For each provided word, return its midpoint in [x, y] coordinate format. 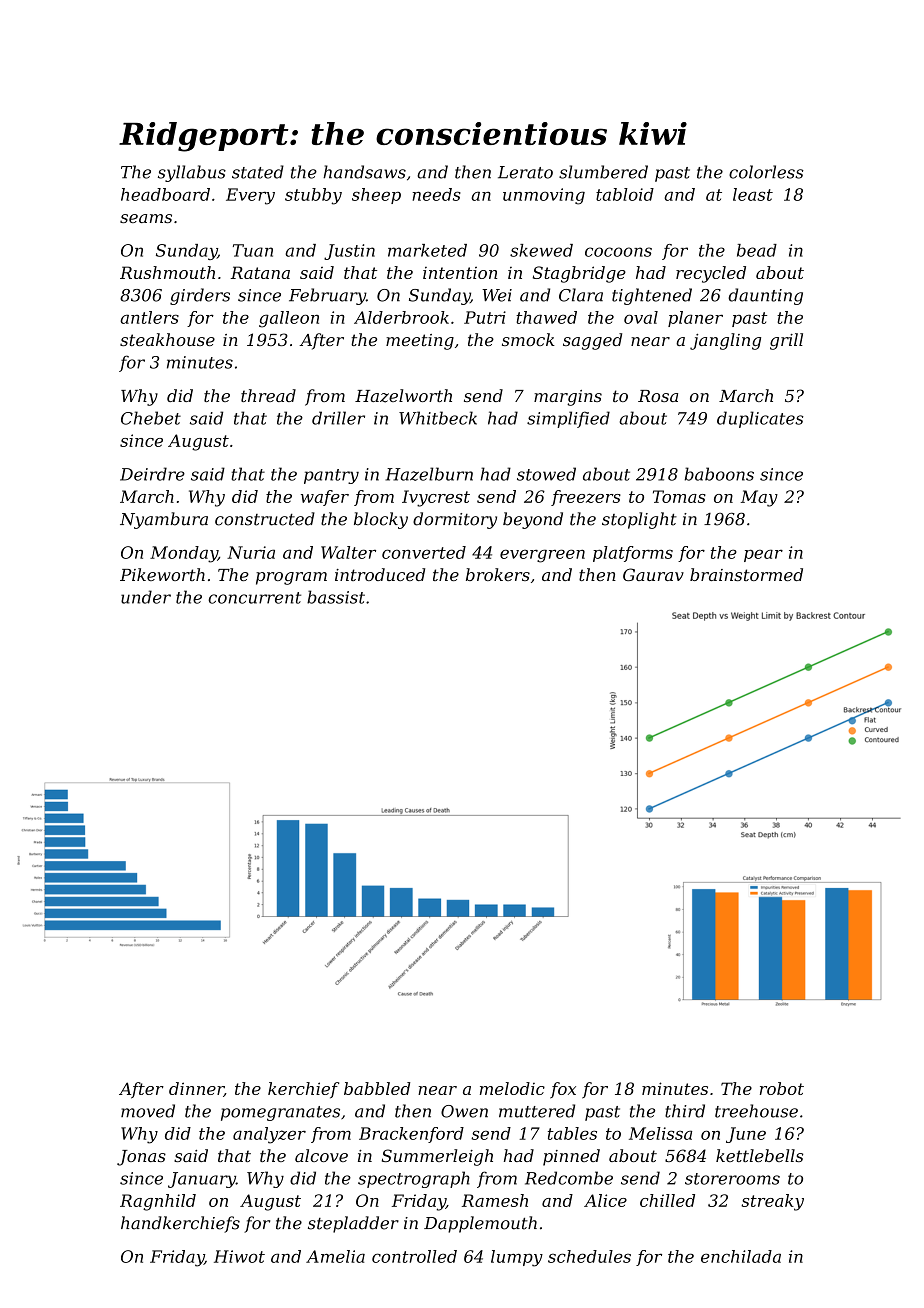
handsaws [364, 172]
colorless [766, 172]
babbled [377, 1088]
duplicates [760, 419]
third [685, 1111]
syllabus [192, 173]
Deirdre [152, 474]
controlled [414, 1256]
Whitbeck [438, 418]
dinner [196, 1089]
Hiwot [239, 1256]
